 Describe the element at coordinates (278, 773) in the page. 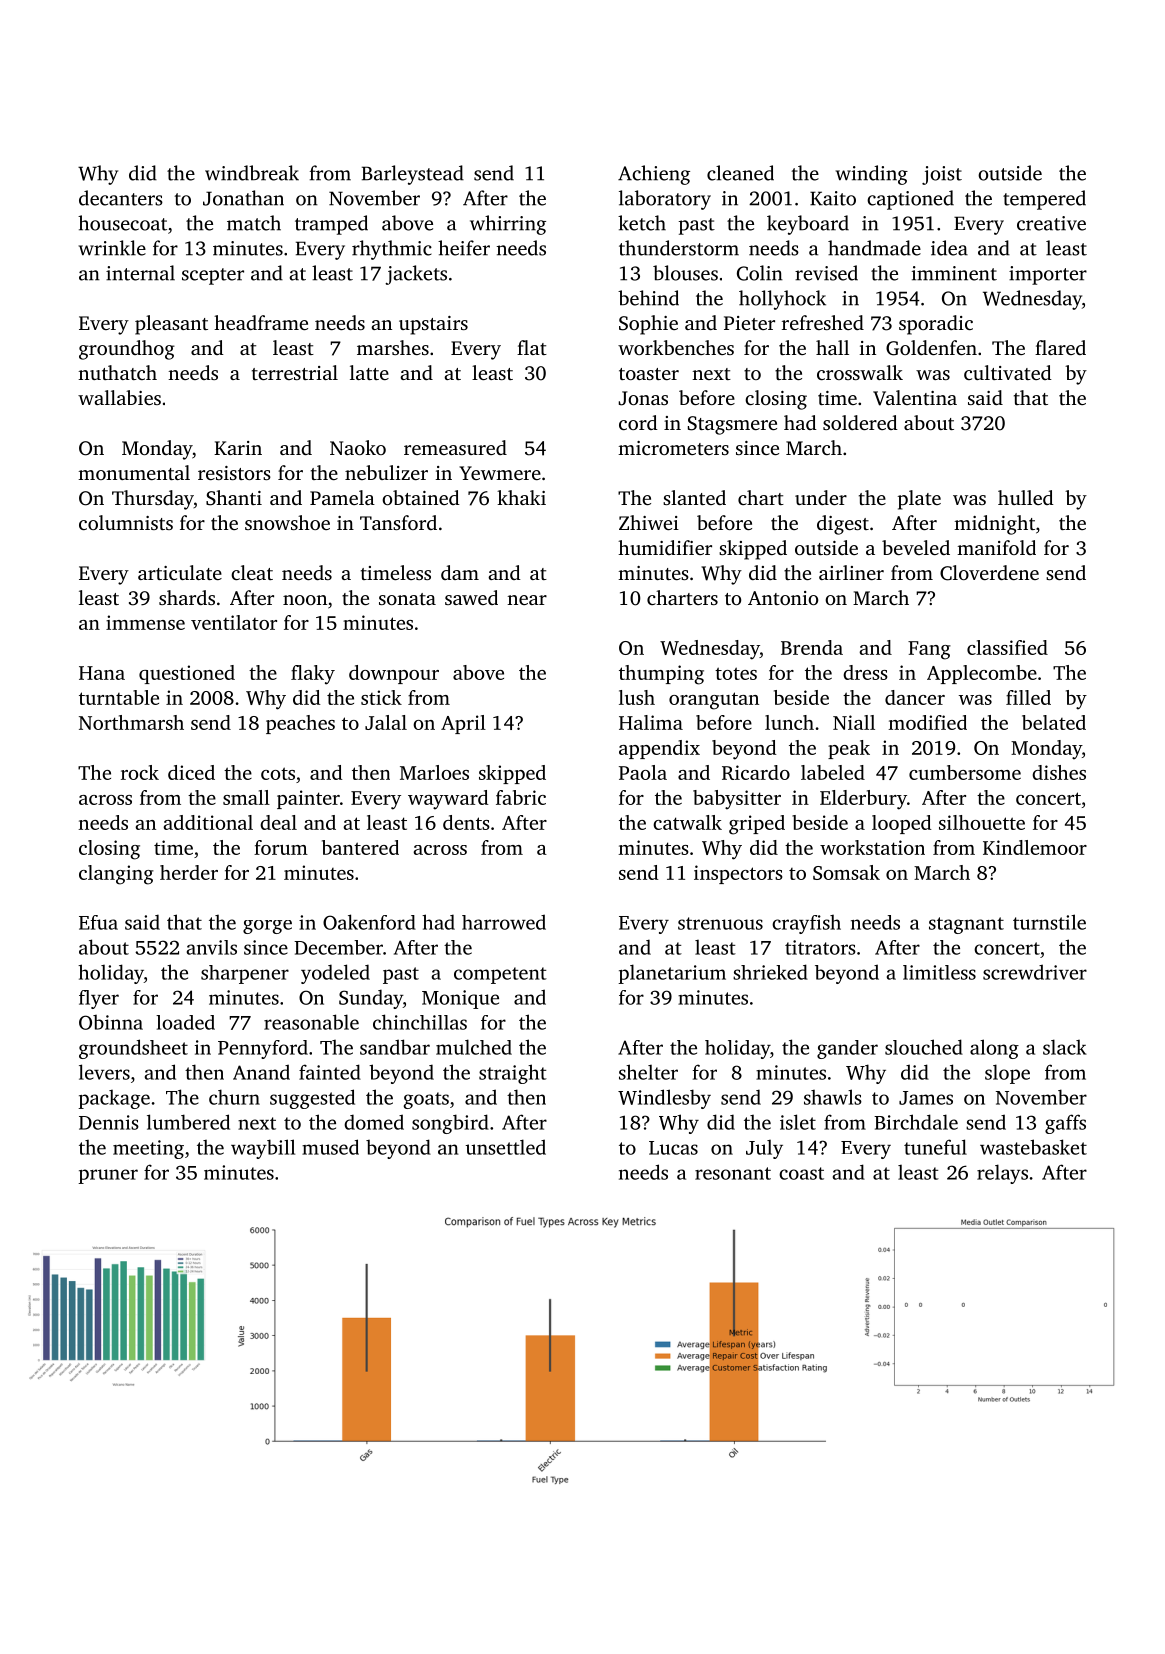

I see `cots` at that location.
